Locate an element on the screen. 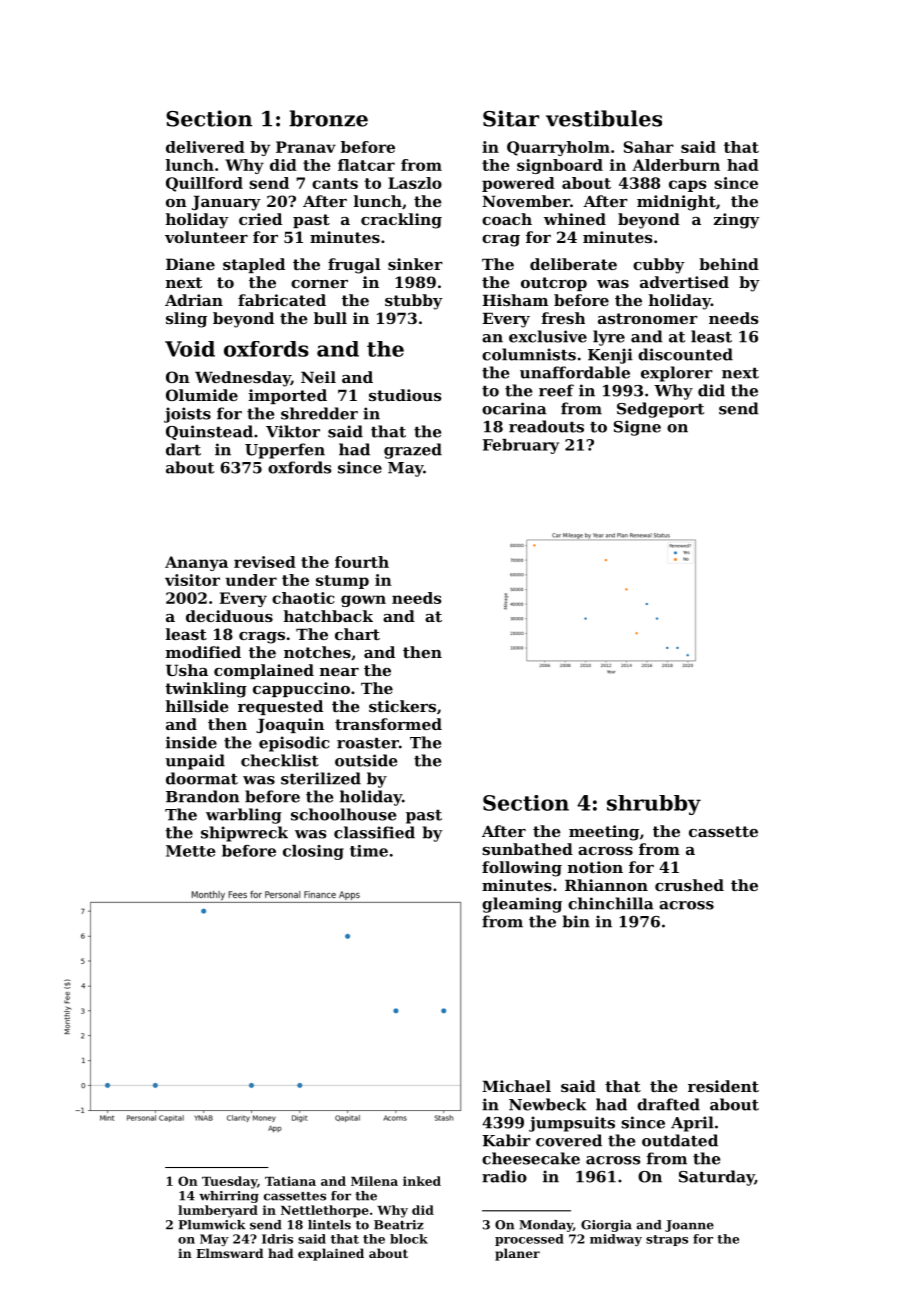  gleaming is located at coordinates (522, 905).
